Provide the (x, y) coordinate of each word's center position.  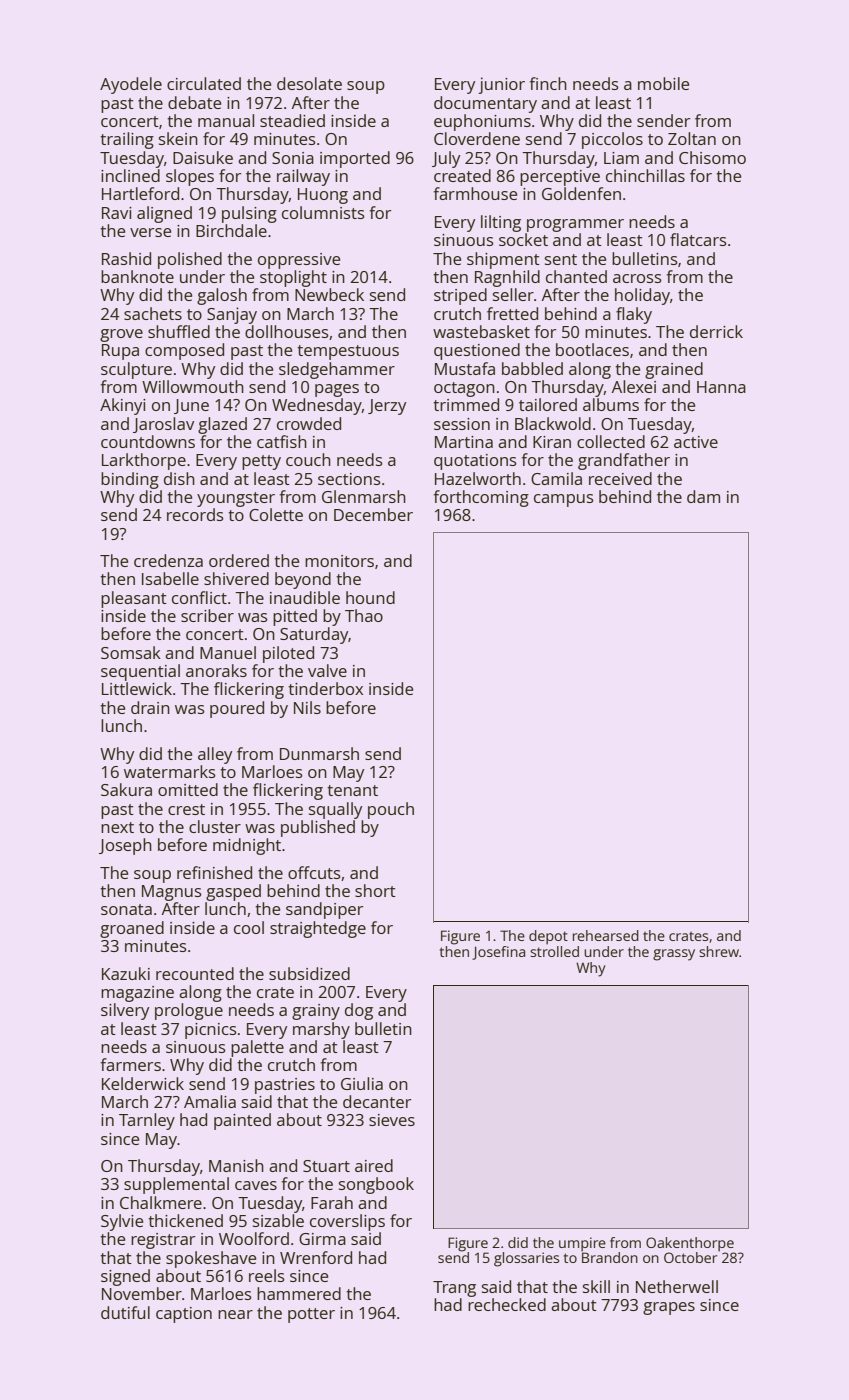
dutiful (125, 1312)
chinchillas (645, 175)
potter (311, 1315)
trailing (127, 140)
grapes (669, 1308)
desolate (309, 83)
